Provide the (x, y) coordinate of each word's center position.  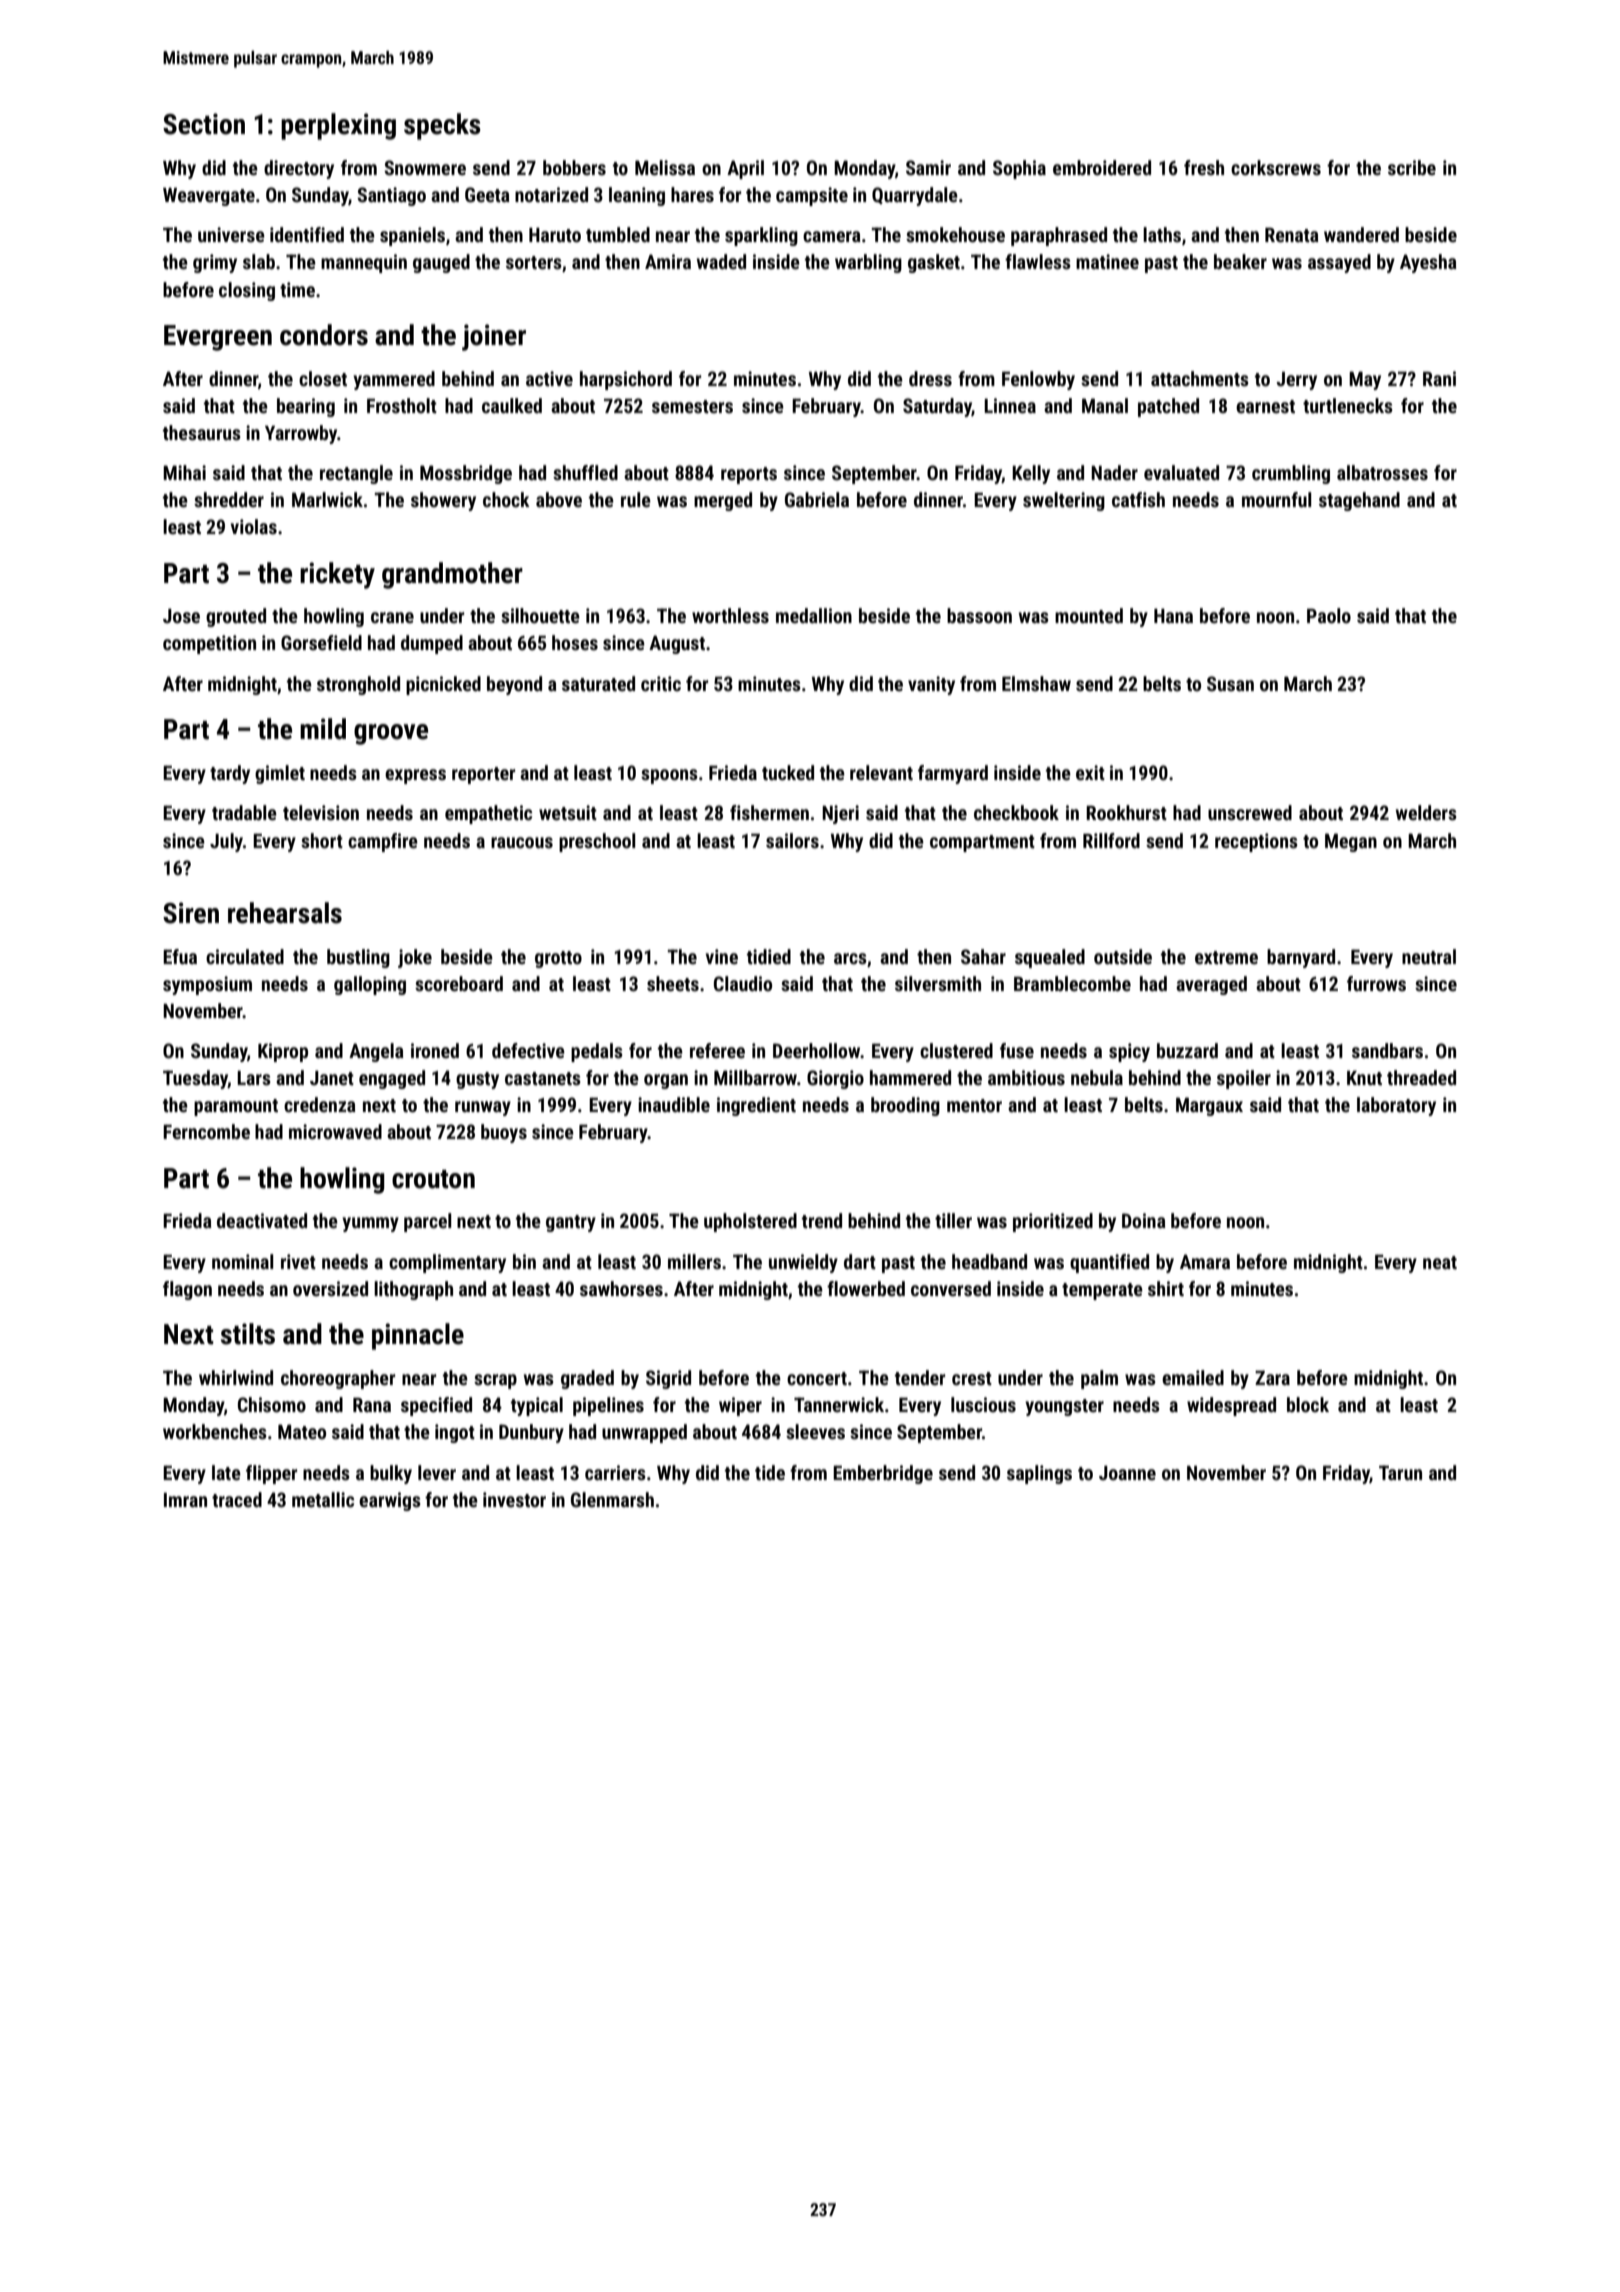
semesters (692, 406)
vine (722, 956)
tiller (953, 1220)
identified (307, 234)
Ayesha (1428, 263)
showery (443, 501)
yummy (370, 1224)
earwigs (390, 1501)
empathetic (488, 814)
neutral (1429, 956)
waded (721, 261)
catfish (1138, 499)
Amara (1205, 1261)
